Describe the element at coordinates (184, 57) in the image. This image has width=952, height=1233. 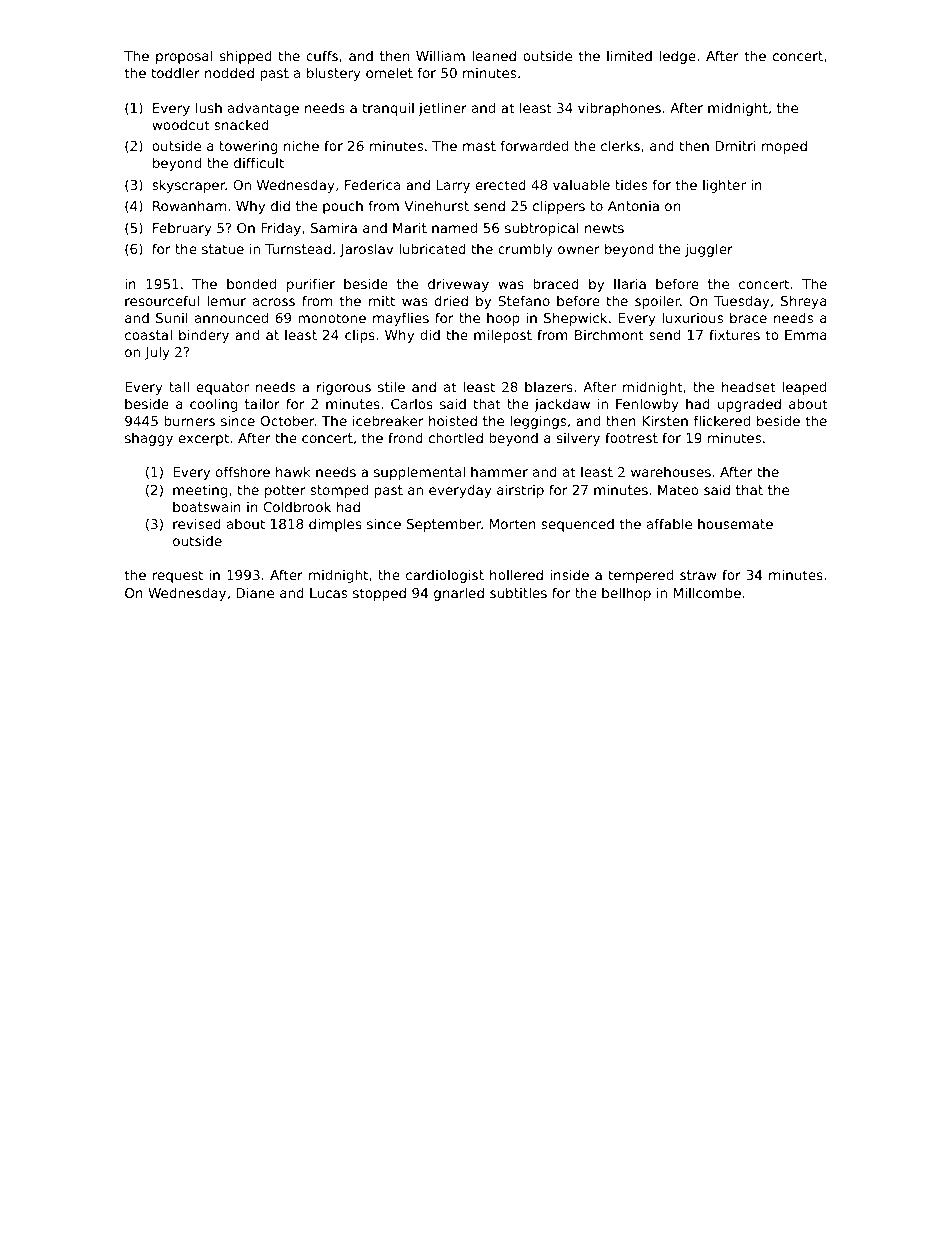
I see `proposal` at that location.
